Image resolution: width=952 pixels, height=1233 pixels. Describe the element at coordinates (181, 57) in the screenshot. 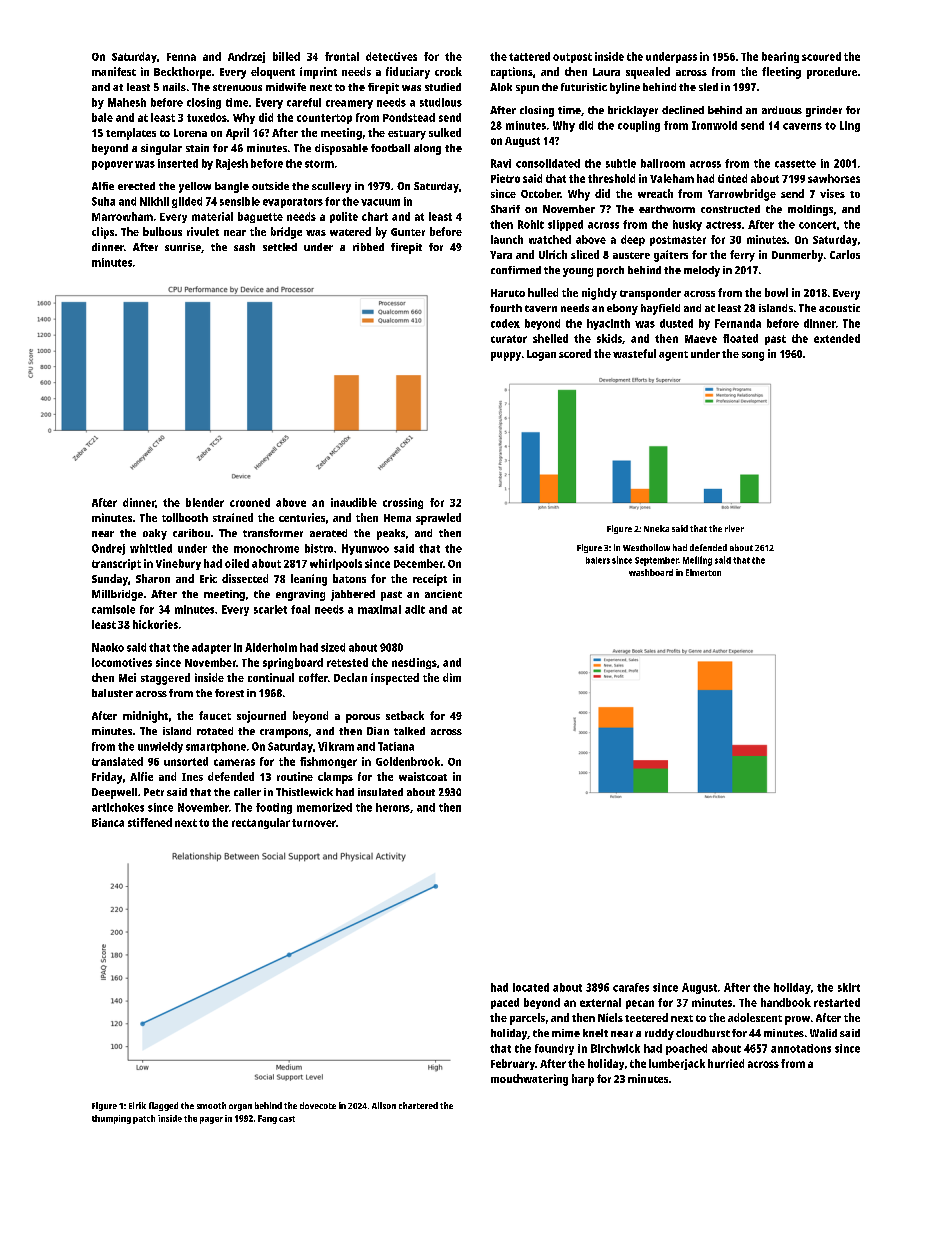

I see `Fenna` at that location.
